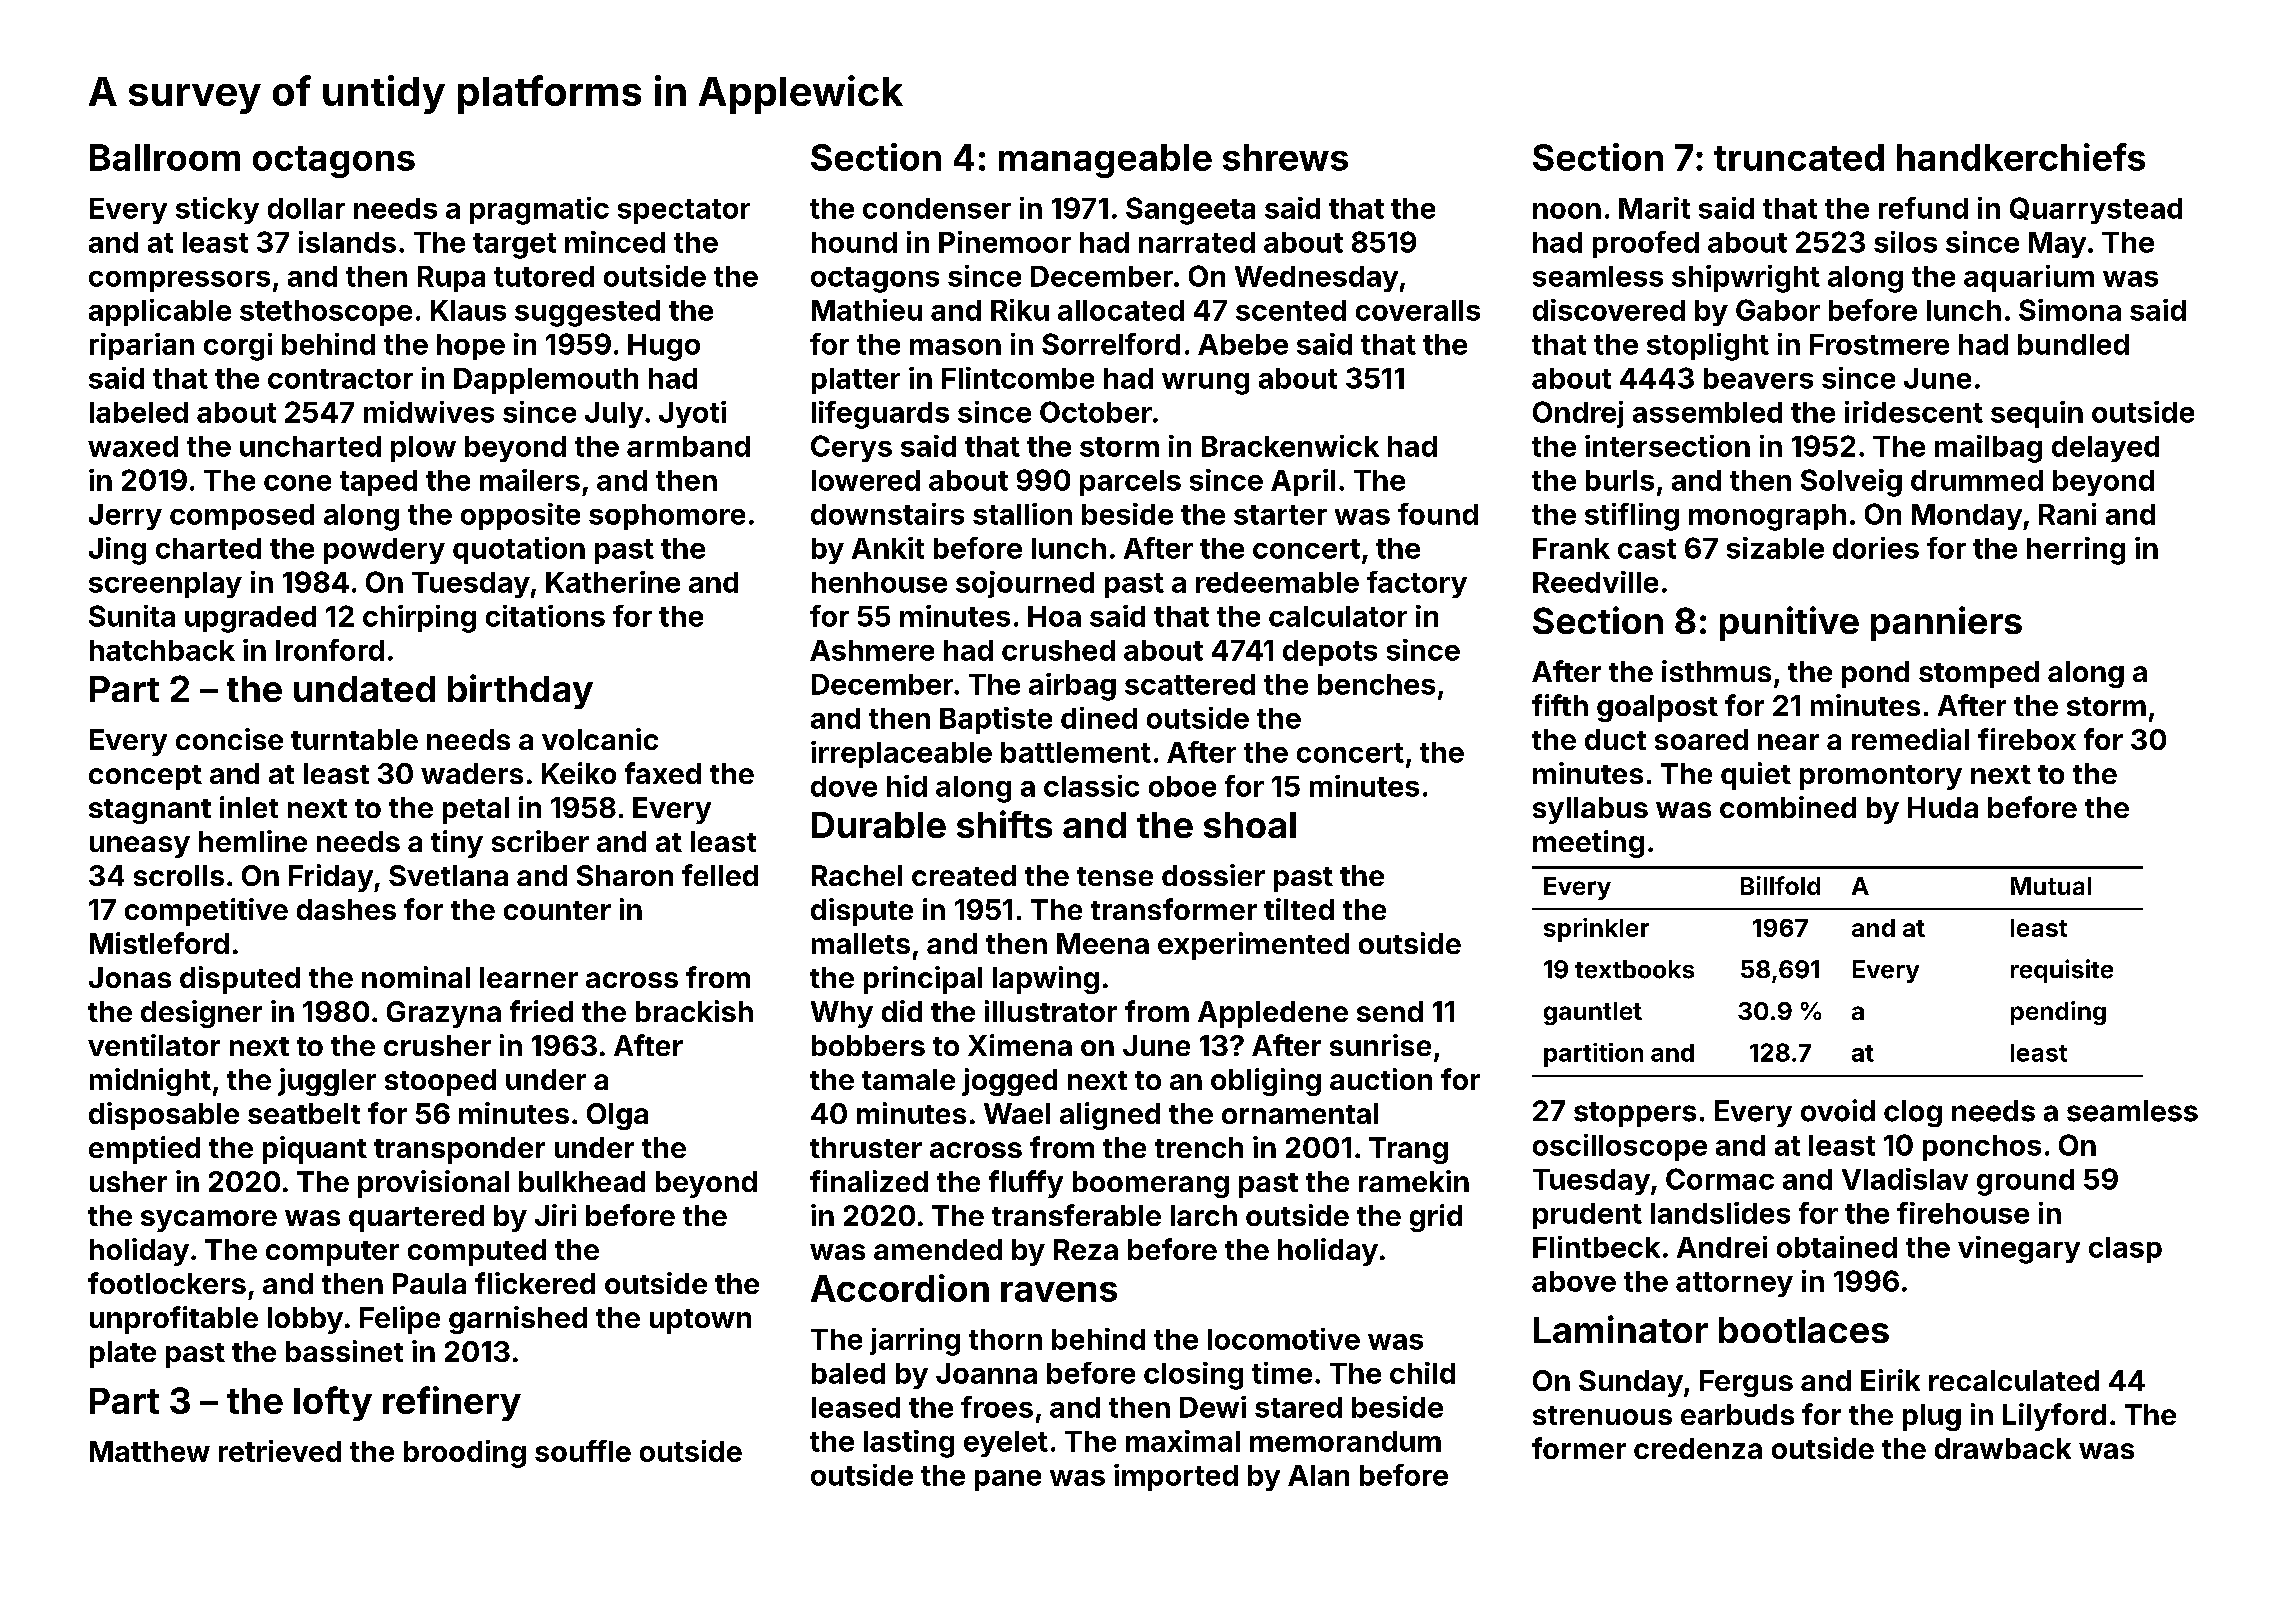 The height and width of the page is (1620, 2292). I want to click on waxed, so click(133, 446).
